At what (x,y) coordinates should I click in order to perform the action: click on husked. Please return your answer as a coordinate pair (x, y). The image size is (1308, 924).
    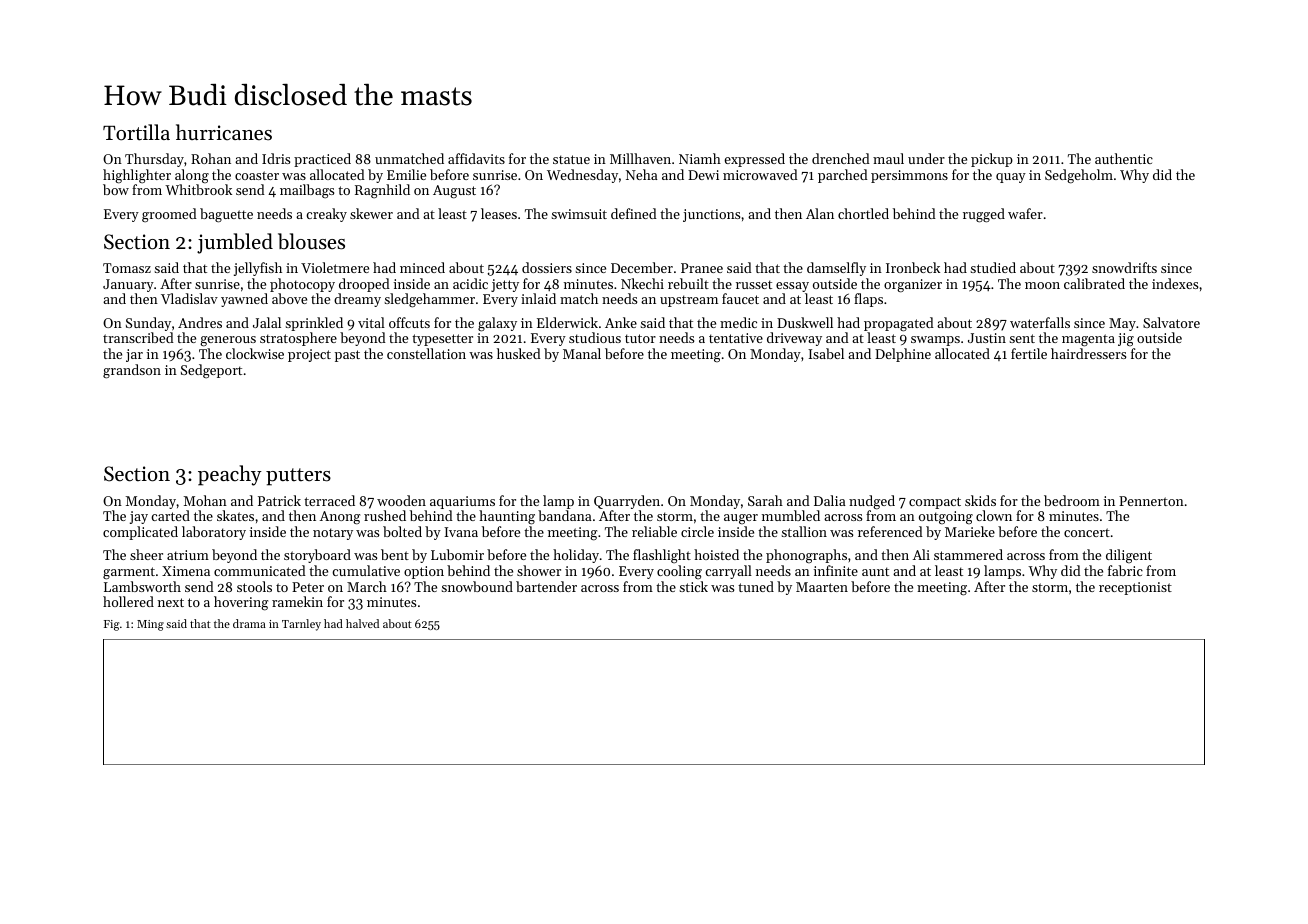
    Looking at the image, I should click on (519, 353).
